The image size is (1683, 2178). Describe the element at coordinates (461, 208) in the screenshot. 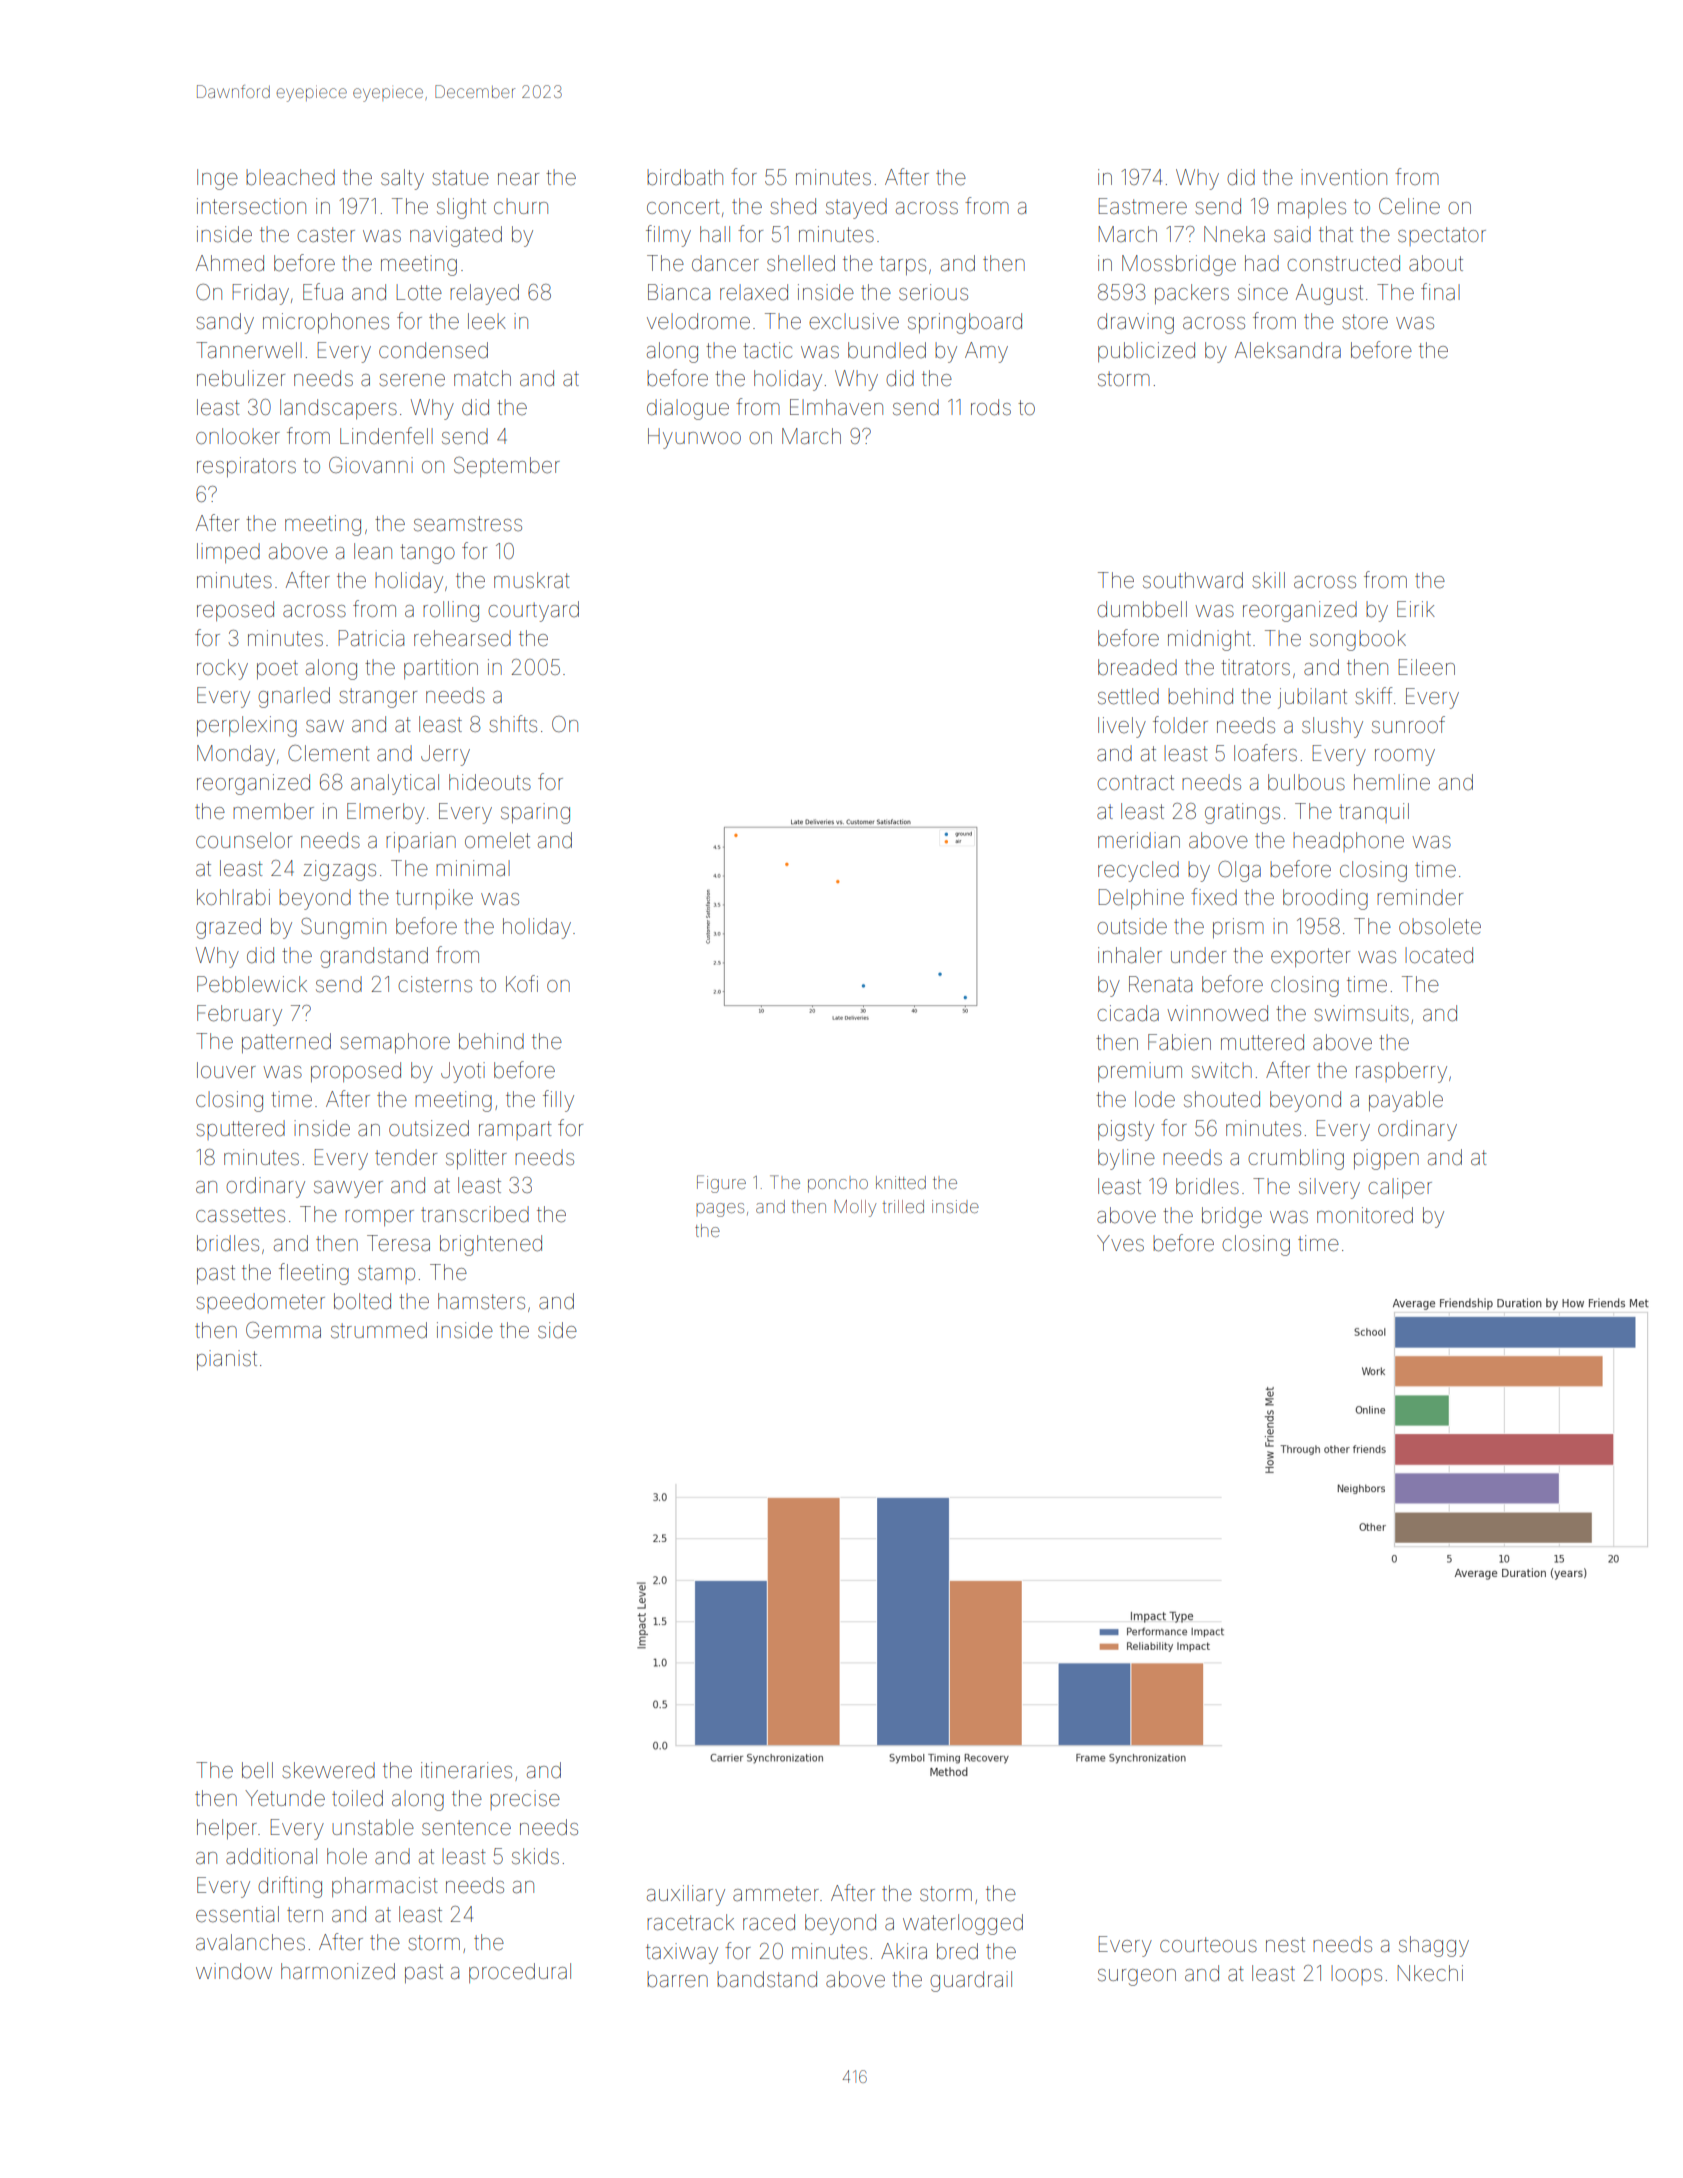

I see `slight` at that location.
